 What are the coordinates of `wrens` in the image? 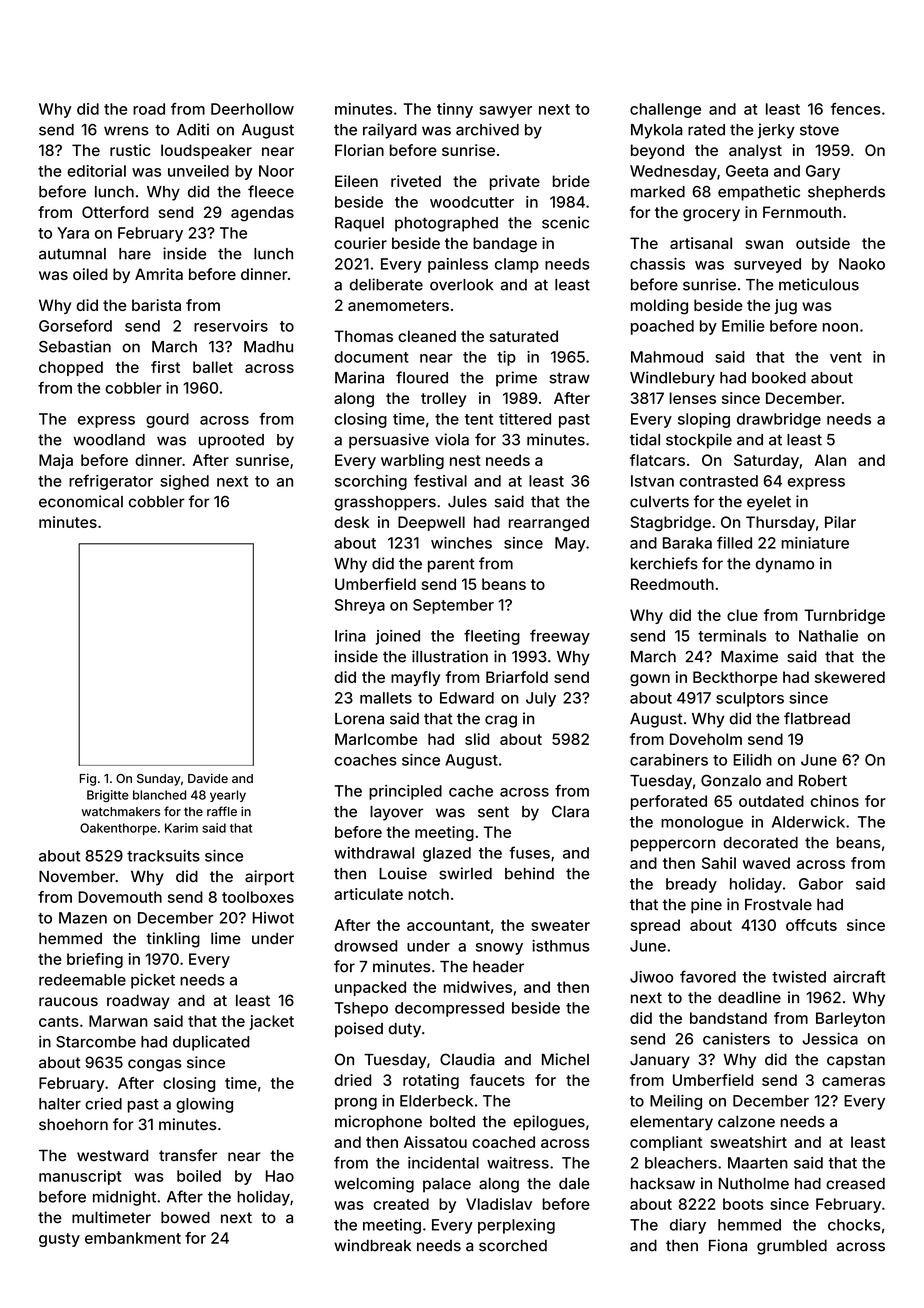 It's located at (126, 131).
